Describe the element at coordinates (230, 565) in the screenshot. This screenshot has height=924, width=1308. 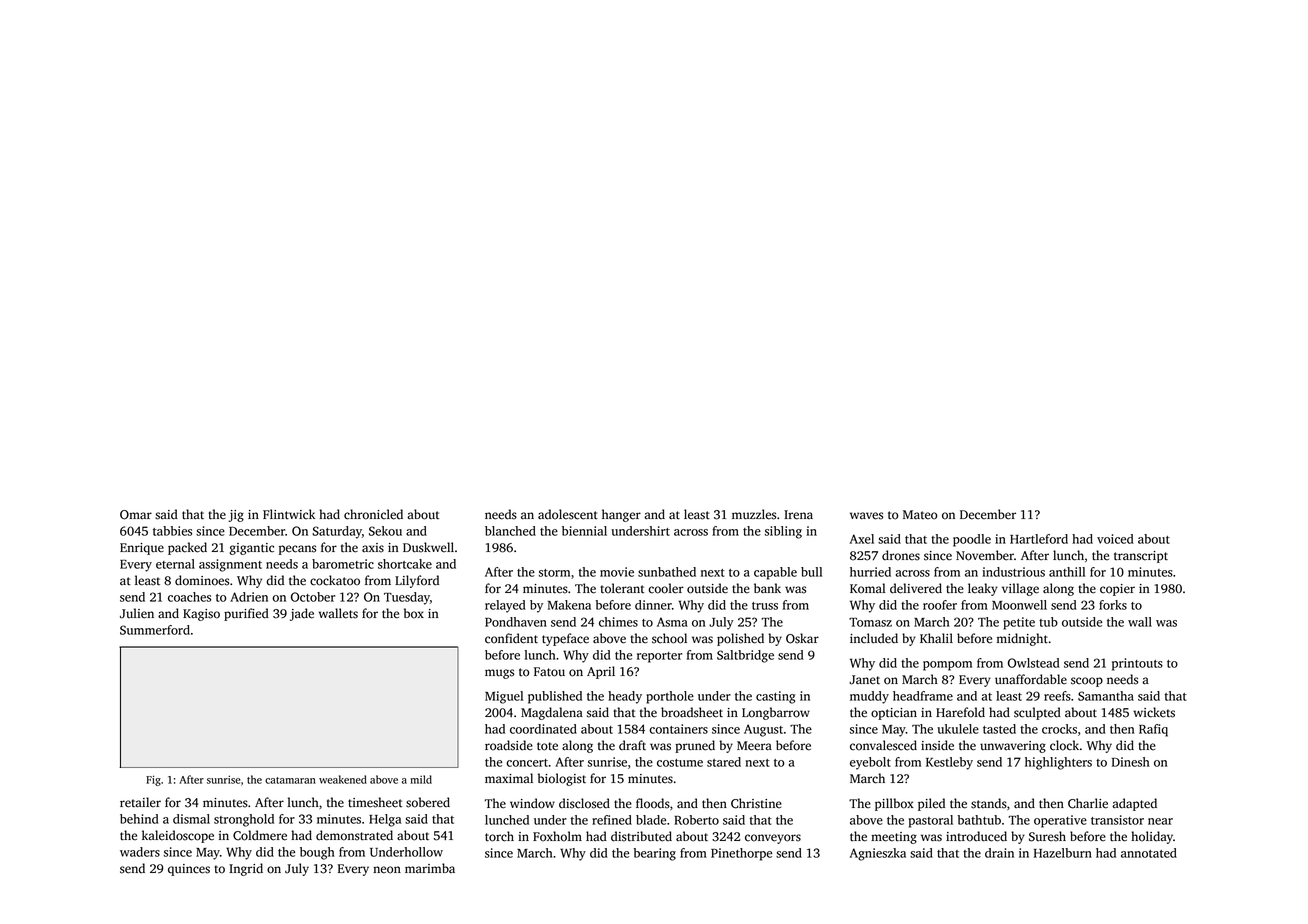
I see `assignment` at that location.
